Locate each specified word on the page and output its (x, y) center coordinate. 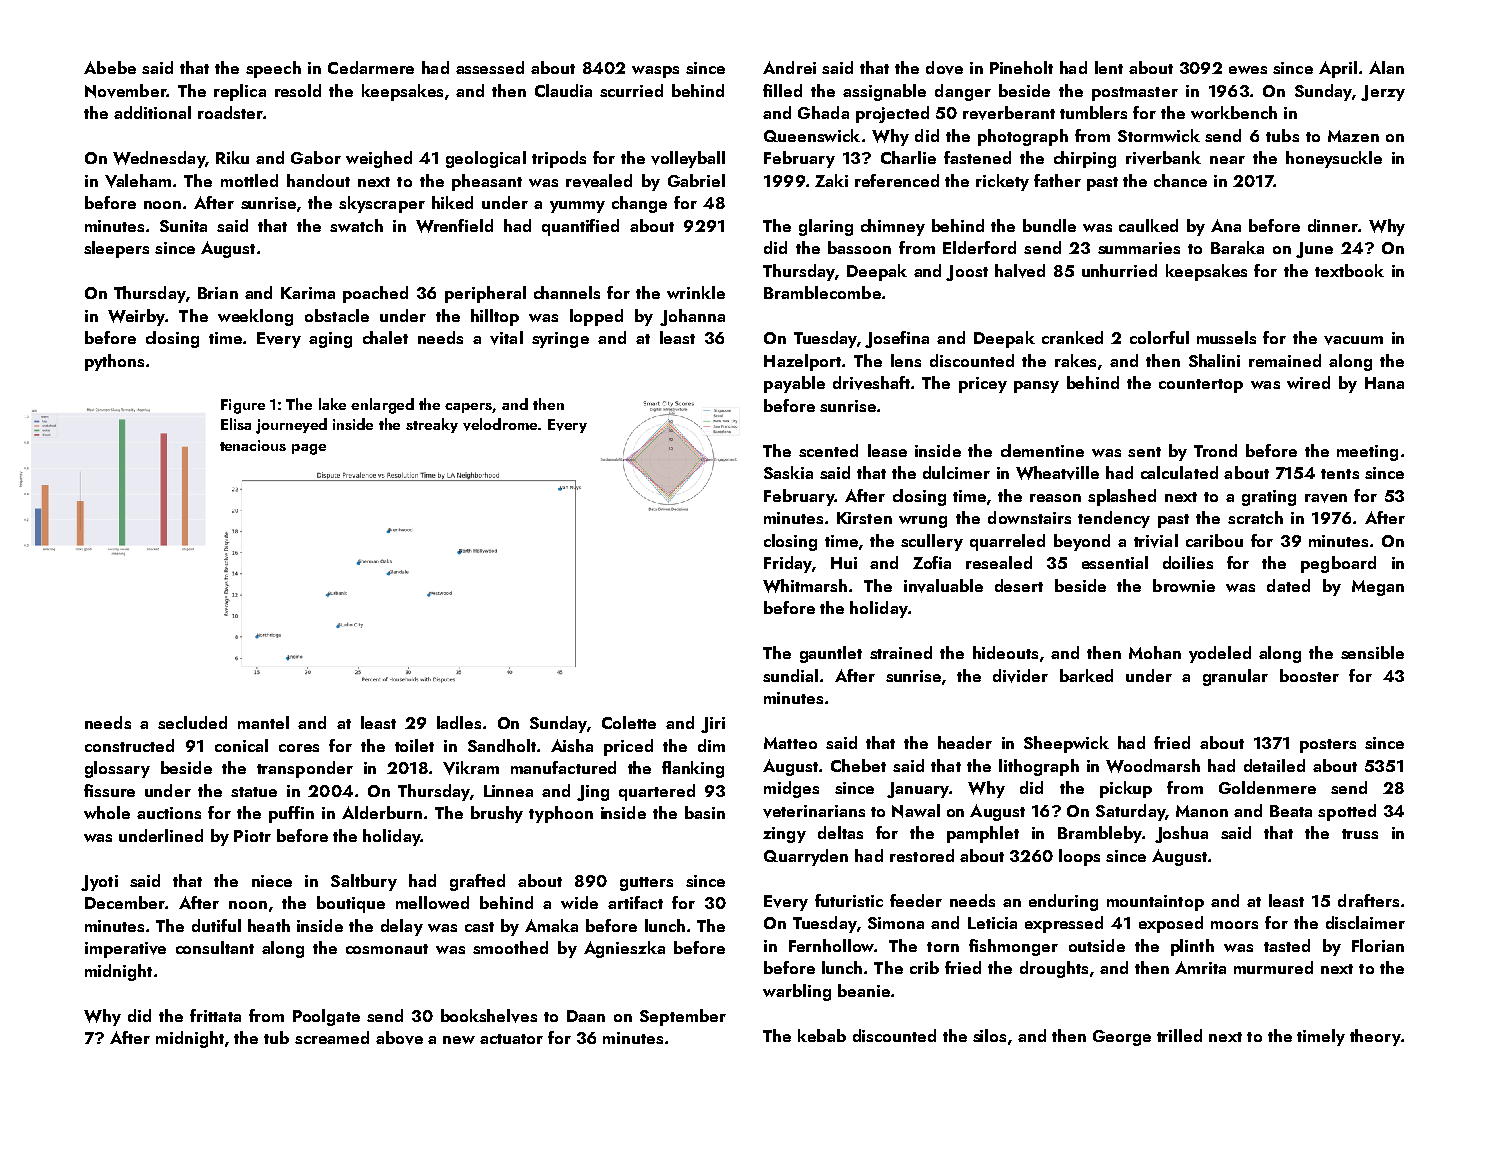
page (309, 449)
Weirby (136, 317)
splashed (1122, 497)
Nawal (916, 811)
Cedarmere (371, 67)
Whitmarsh (805, 586)
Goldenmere (1267, 787)
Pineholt (1021, 67)
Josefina (897, 339)
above (399, 1038)
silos (989, 1035)
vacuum (1353, 340)
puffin (291, 814)
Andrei (789, 67)
